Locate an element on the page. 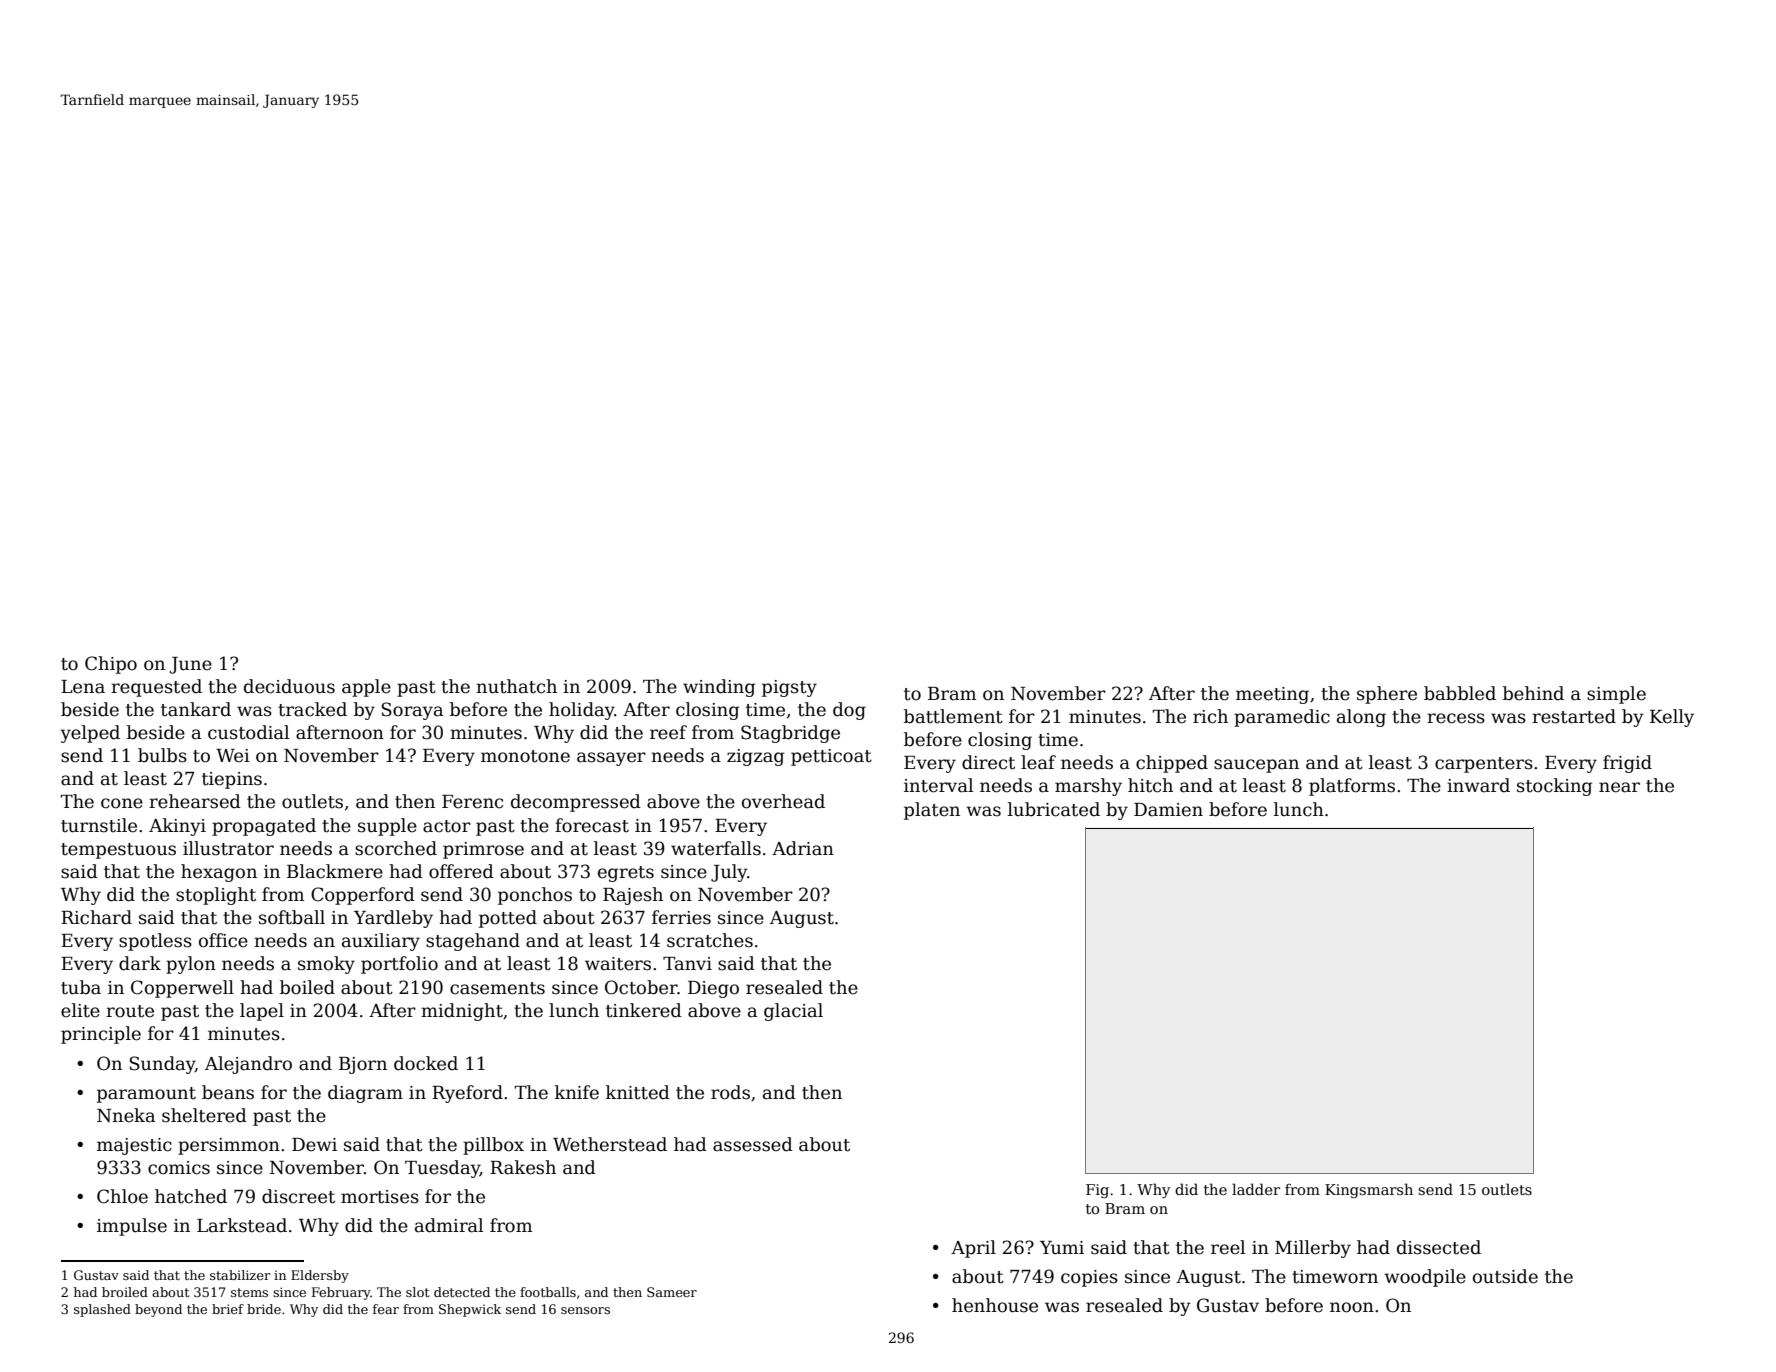  Damien is located at coordinates (1168, 810).
